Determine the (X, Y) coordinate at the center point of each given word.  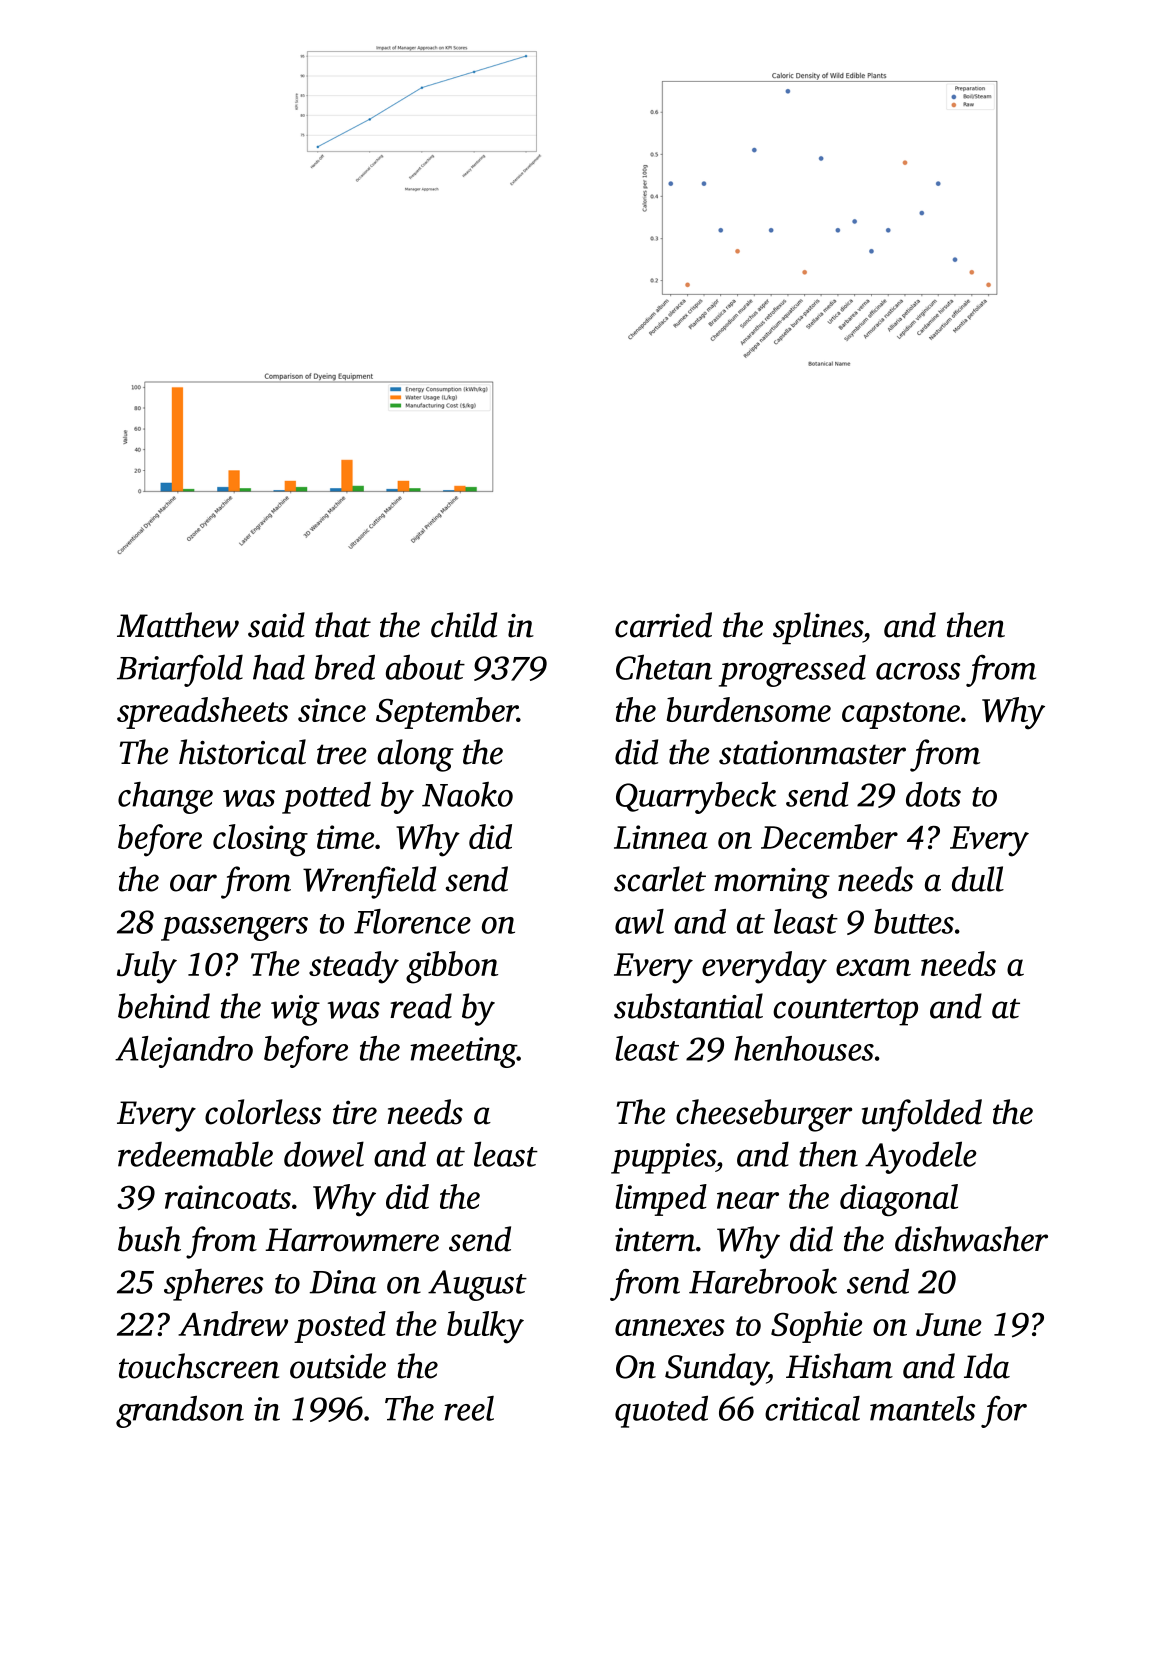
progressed (792, 671)
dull (978, 879)
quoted (661, 1412)
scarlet (660, 879)
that (343, 625)
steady (354, 967)
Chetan (664, 667)
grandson (180, 1412)
